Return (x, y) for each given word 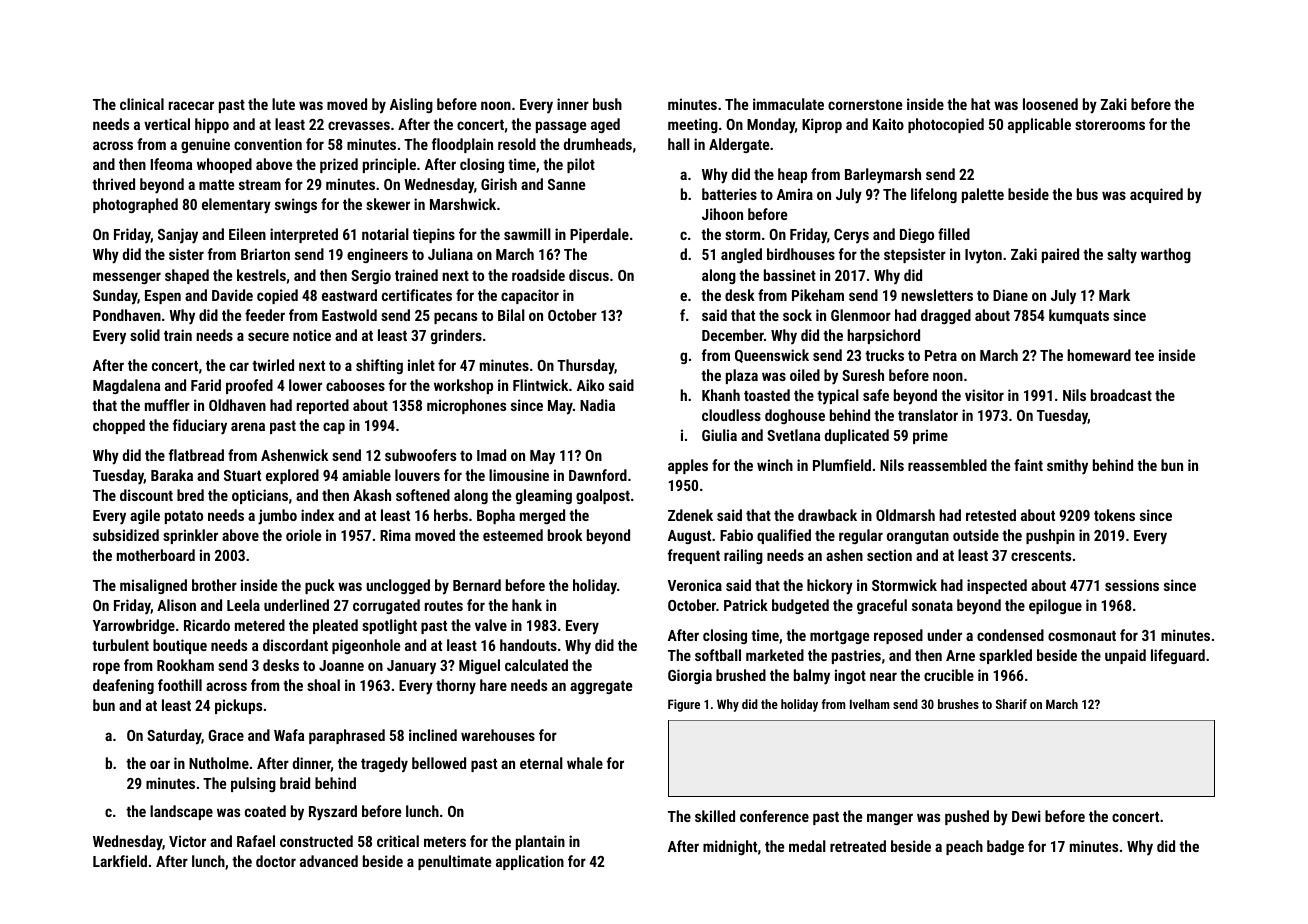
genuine (205, 145)
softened (423, 495)
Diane (1010, 295)
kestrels (261, 275)
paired (1060, 255)
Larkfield (120, 861)
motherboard (156, 555)
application (530, 862)
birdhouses (801, 254)
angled (741, 255)
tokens (1114, 515)
